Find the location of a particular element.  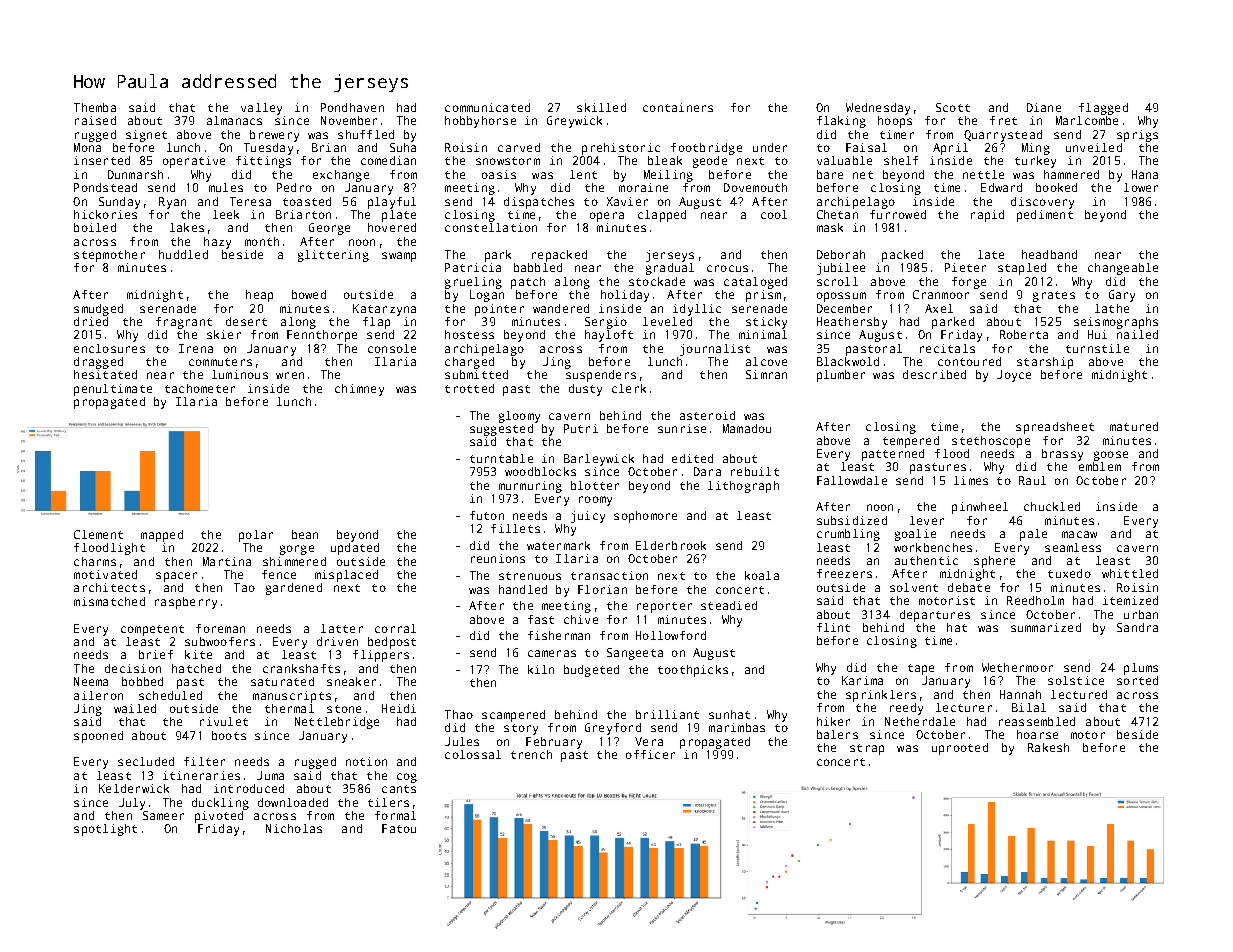

Teresa is located at coordinates (250, 201).
